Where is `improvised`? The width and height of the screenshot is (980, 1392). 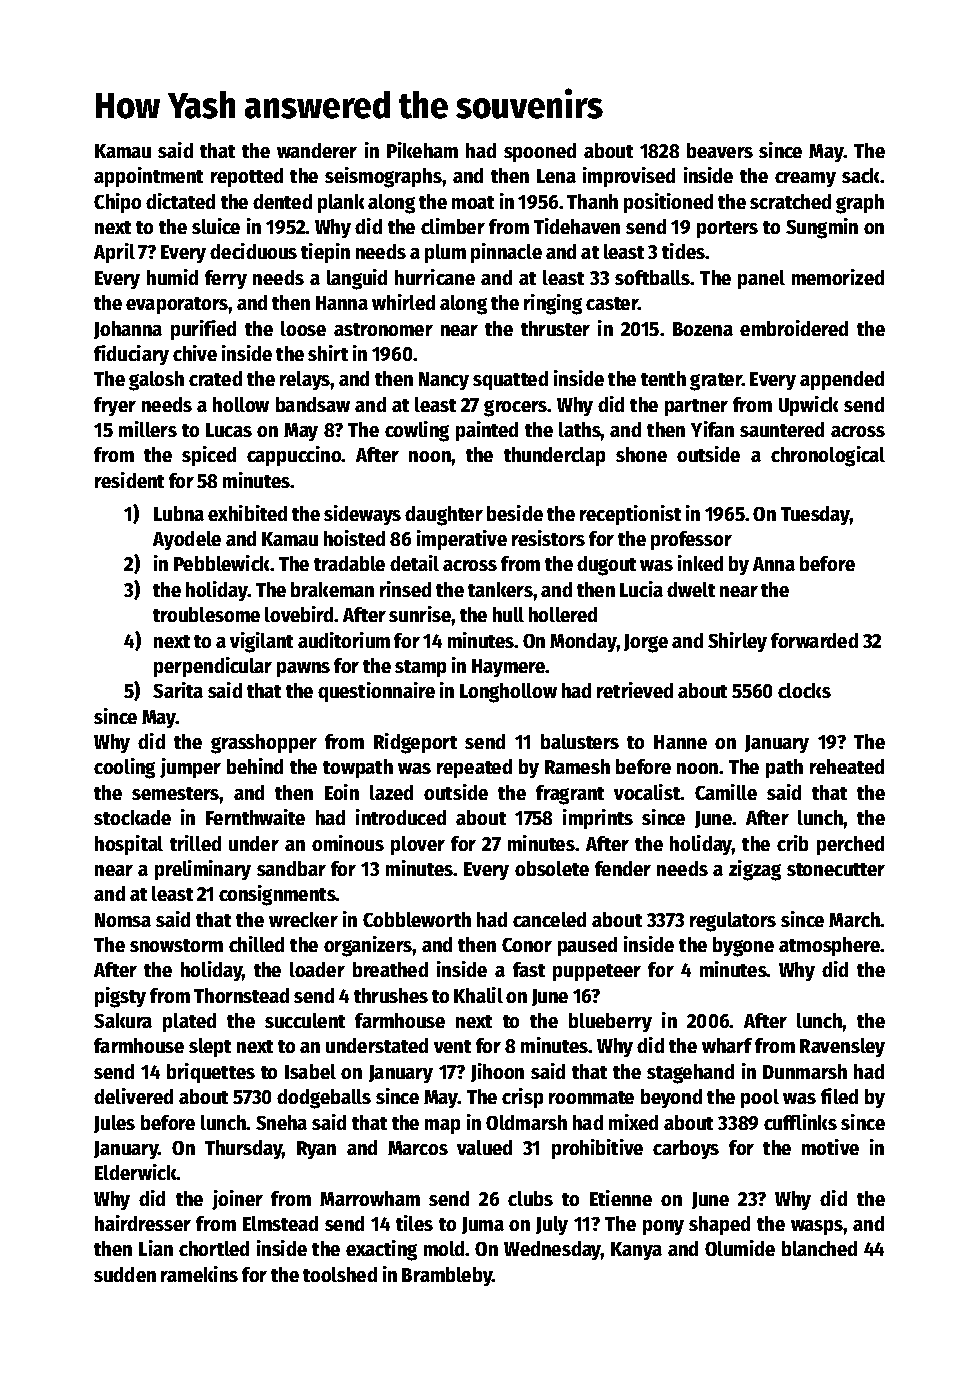
improvised is located at coordinates (629, 177).
